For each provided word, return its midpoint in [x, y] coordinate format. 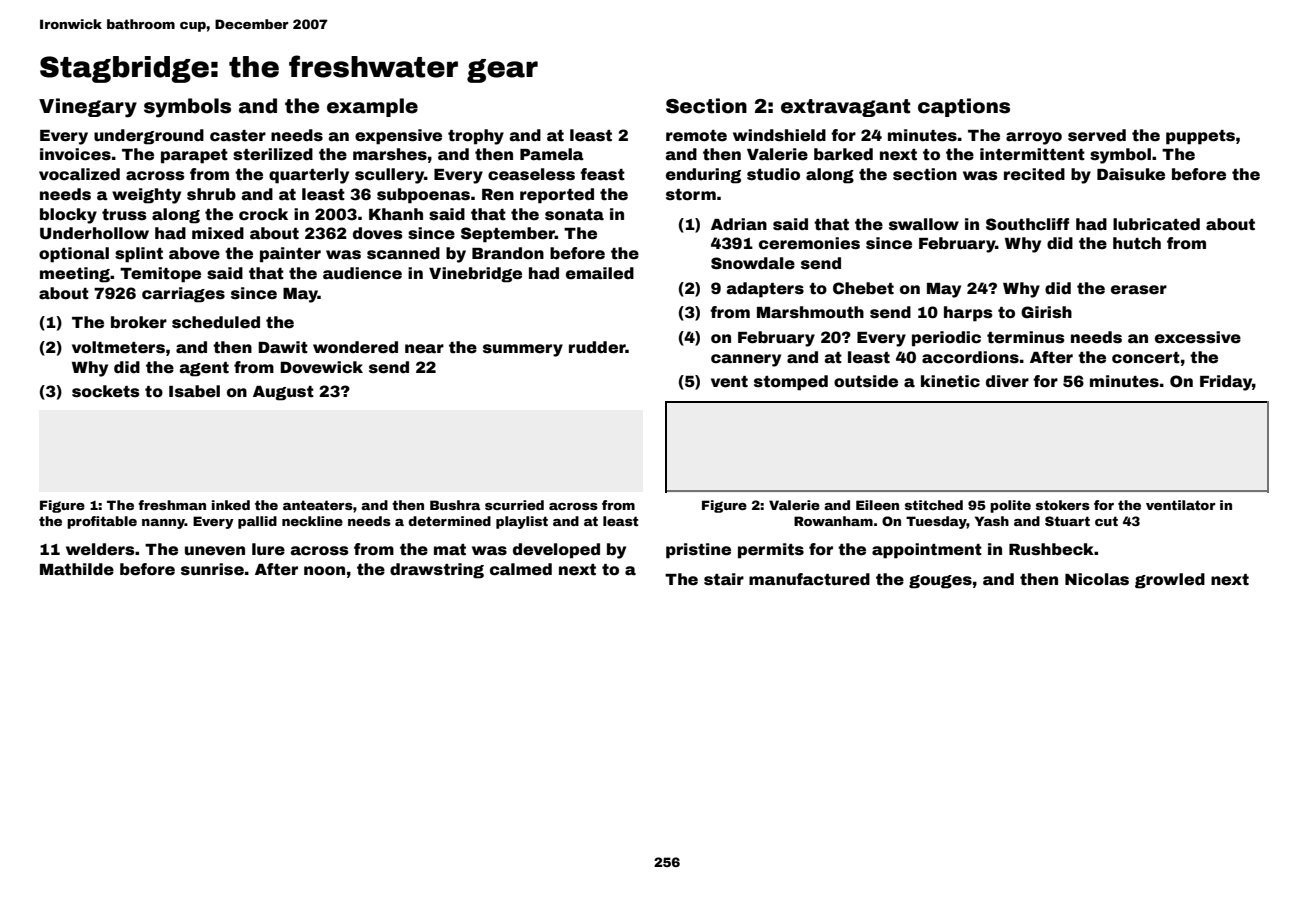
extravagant [845, 108]
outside [866, 381]
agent [204, 369]
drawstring [437, 571]
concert [1146, 358]
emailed [600, 273]
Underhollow [94, 233]
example [372, 107]
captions [964, 107]
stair [724, 579]
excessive [1198, 337]
